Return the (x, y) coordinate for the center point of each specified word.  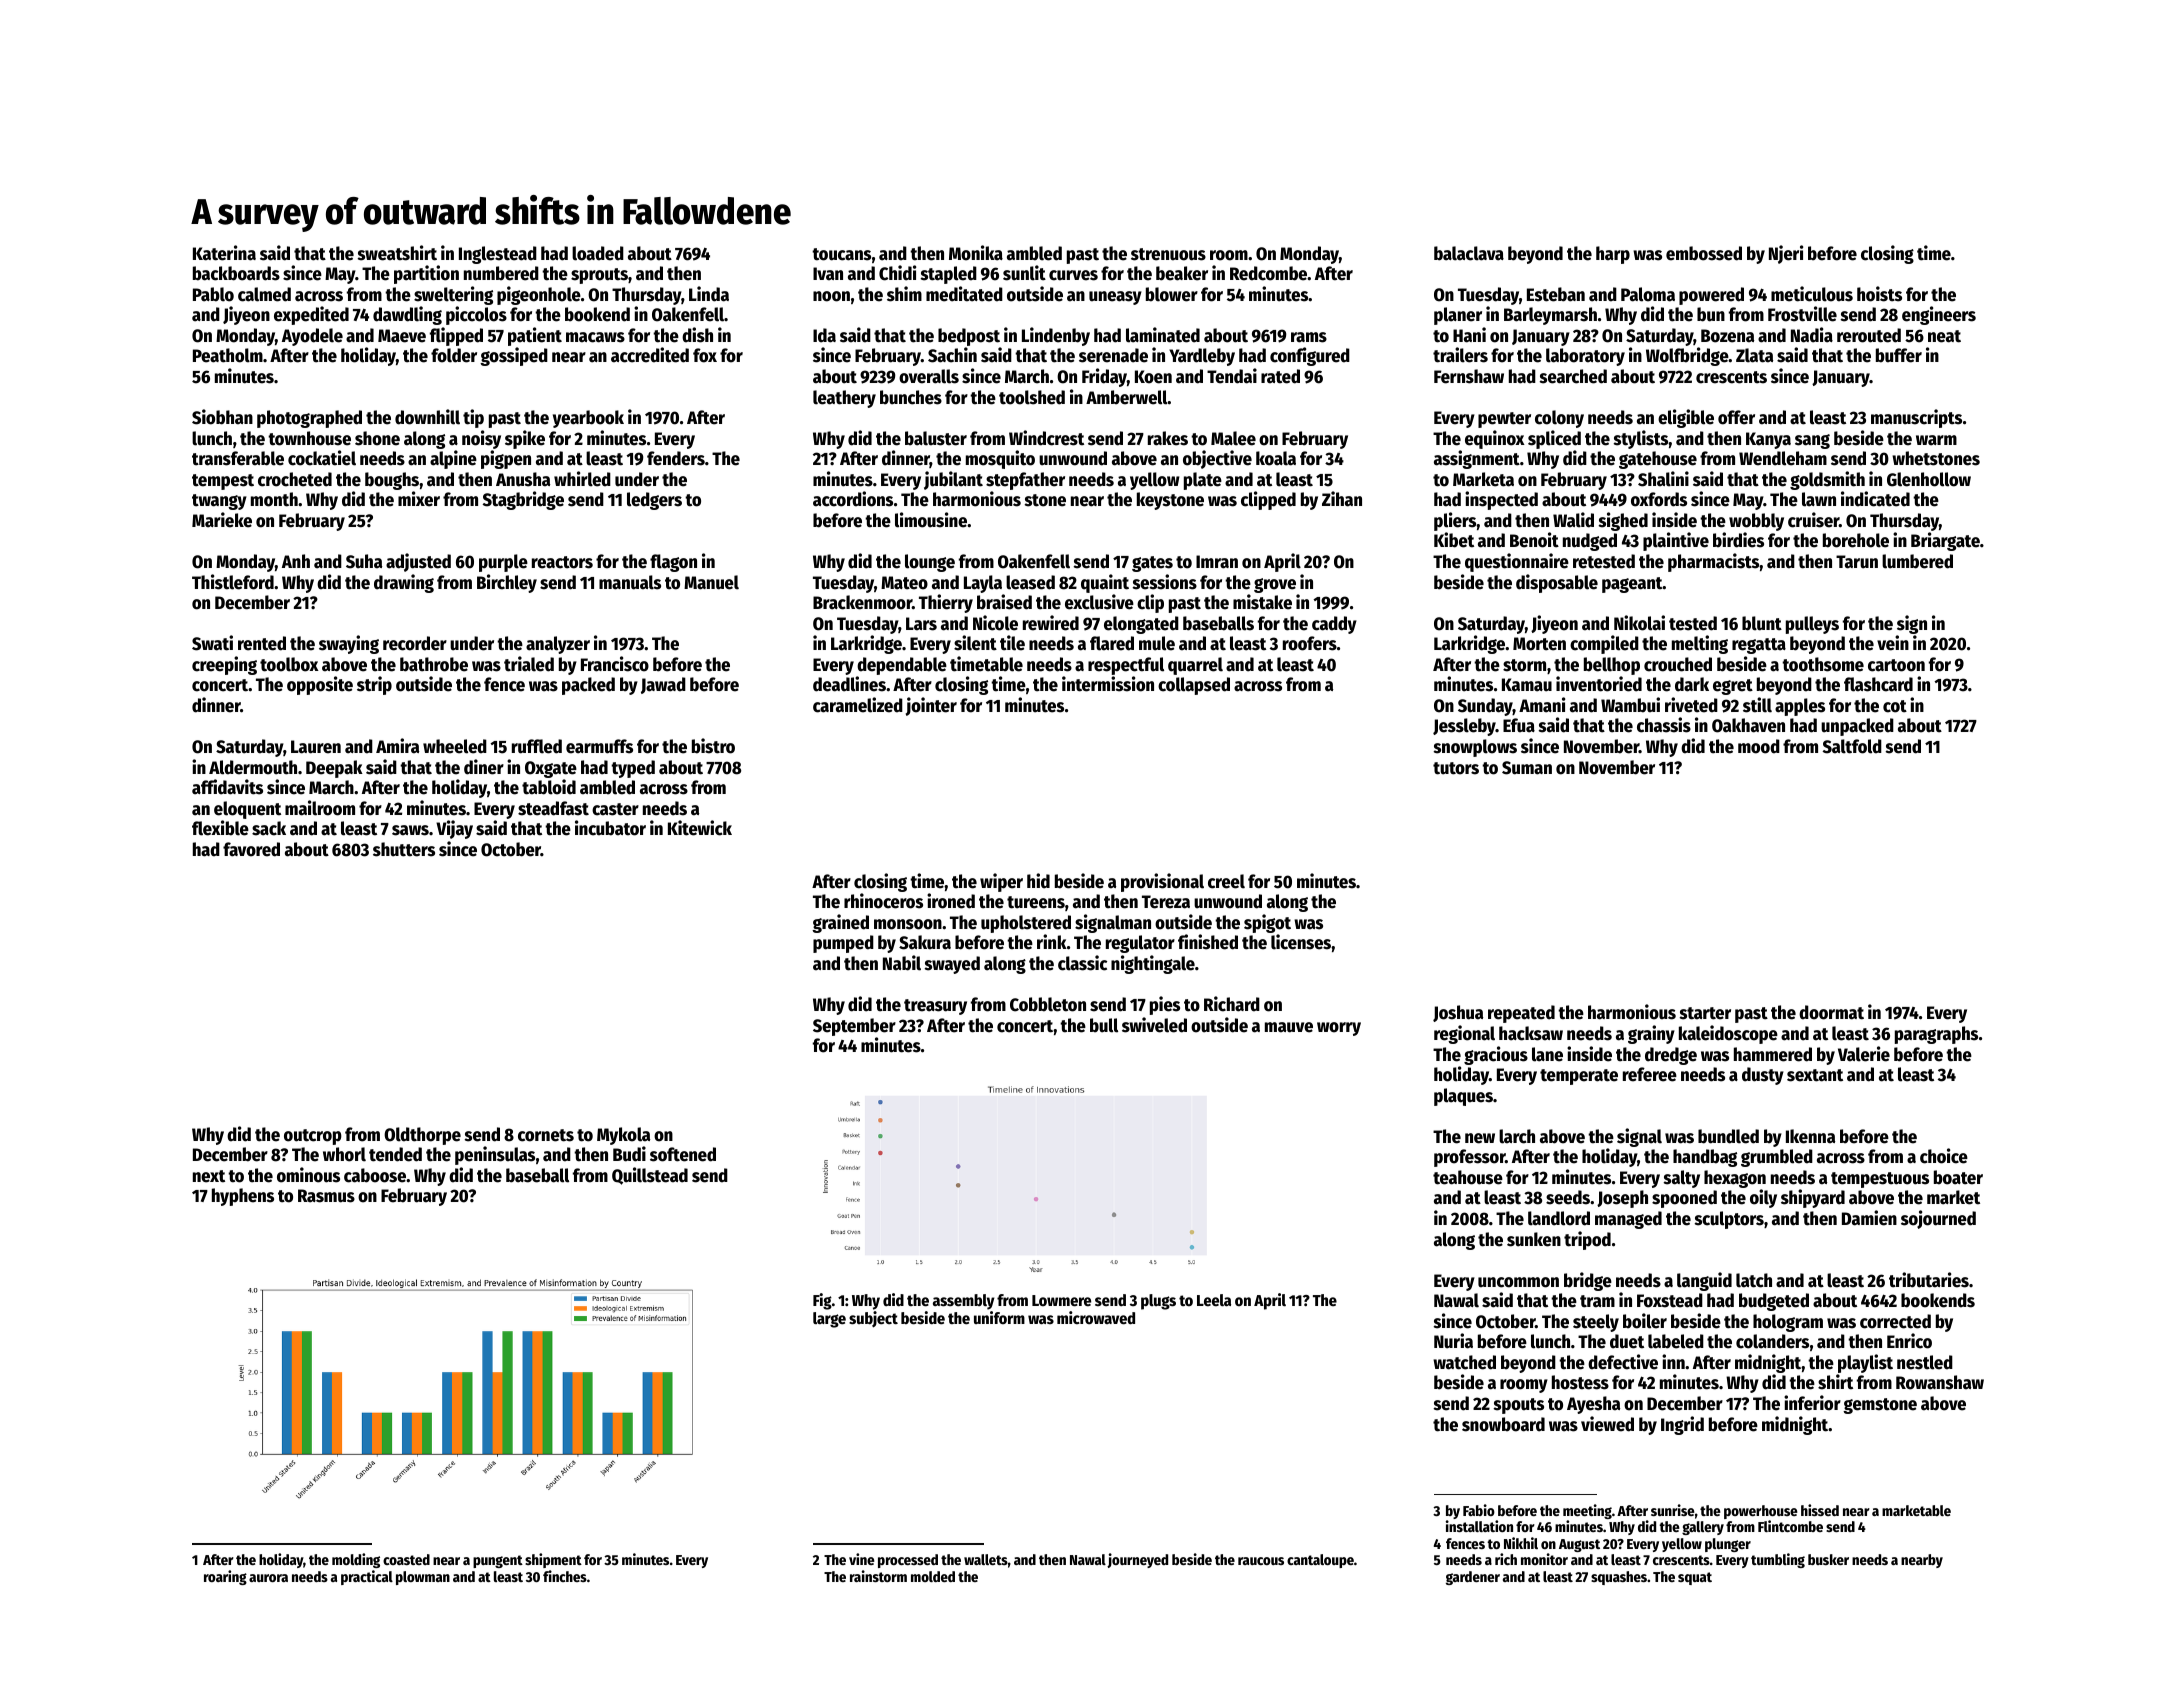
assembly (964, 1302)
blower (1172, 294)
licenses (1301, 942)
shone (377, 438)
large (829, 1320)
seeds (1568, 1197)
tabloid (549, 787)
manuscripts (1916, 418)
